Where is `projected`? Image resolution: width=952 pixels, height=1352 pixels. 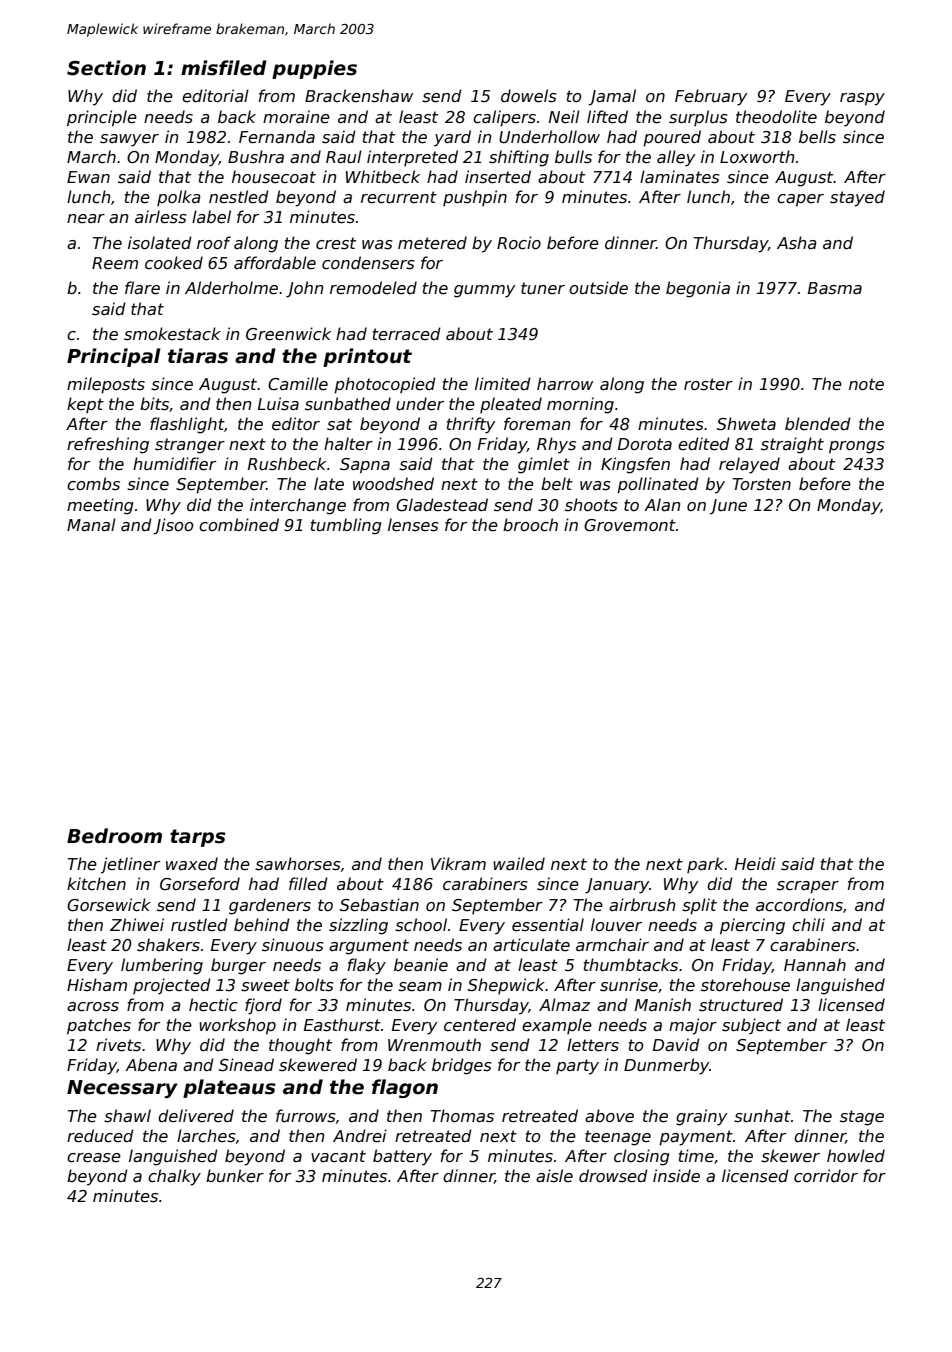
projected is located at coordinates (172, 986).
